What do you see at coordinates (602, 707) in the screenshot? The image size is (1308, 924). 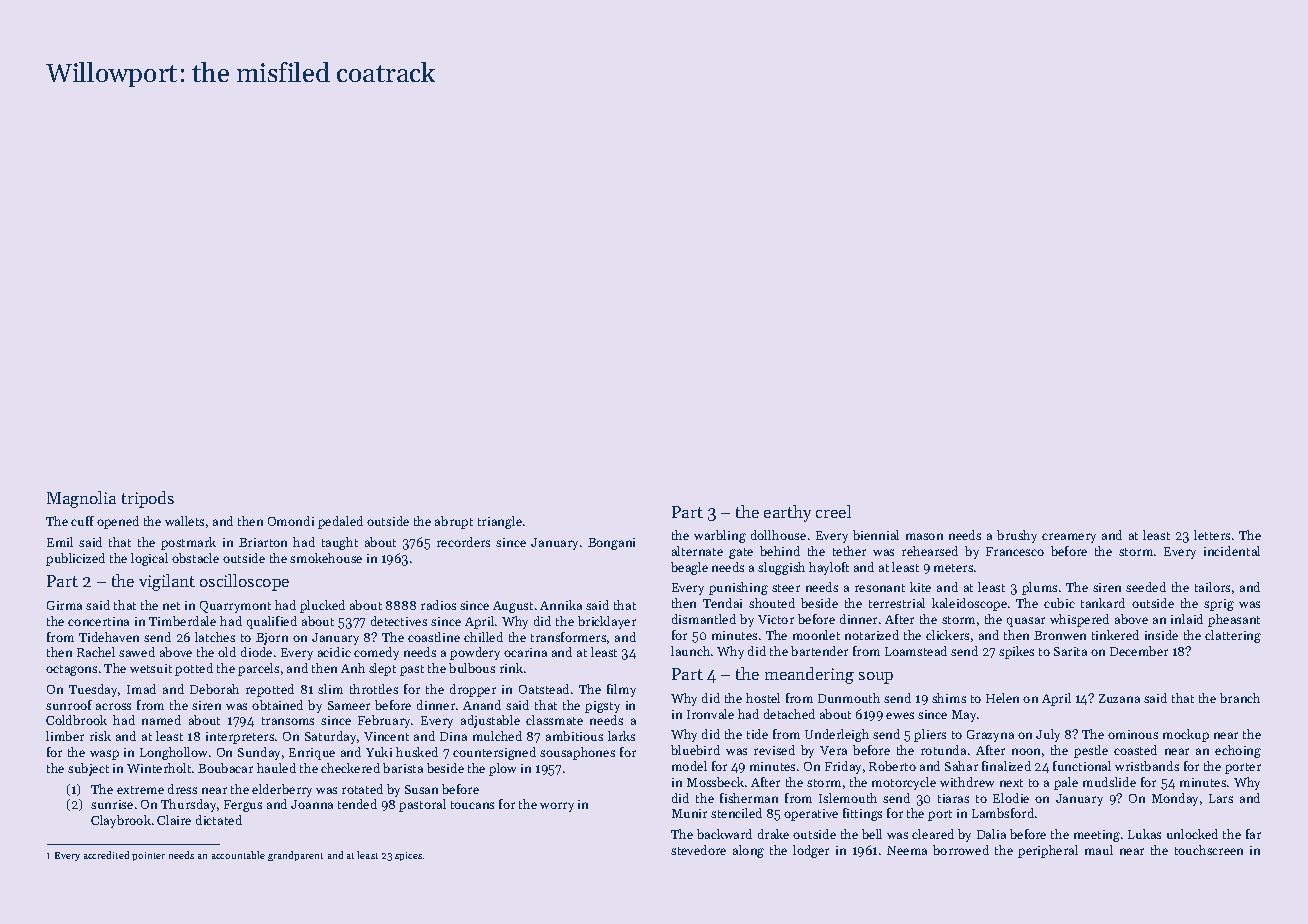 I see `pigsty` at bounding box center [602, 707].
